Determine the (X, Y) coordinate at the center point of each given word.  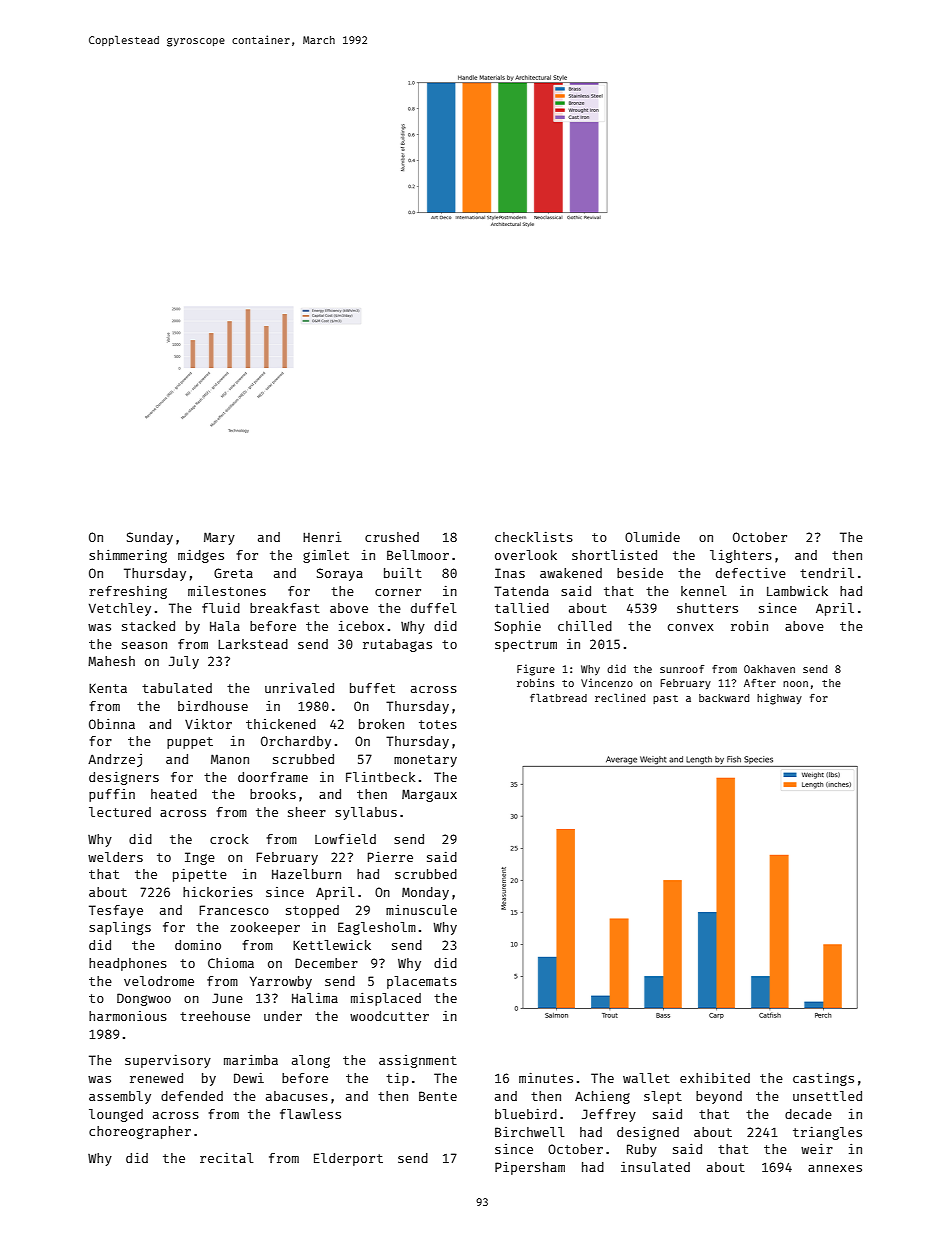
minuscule (421, 910)
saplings (120, 928)
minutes (546, 1077)
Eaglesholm (377, 928)
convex (691, 627)
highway (779, 699)
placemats (422, 982)
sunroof (682, 669)
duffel (433, 608)
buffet (372, 688)
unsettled (827, 1096)
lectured (120, 812)
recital (226, 1157)
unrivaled (299, 687)
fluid (221, 607)
